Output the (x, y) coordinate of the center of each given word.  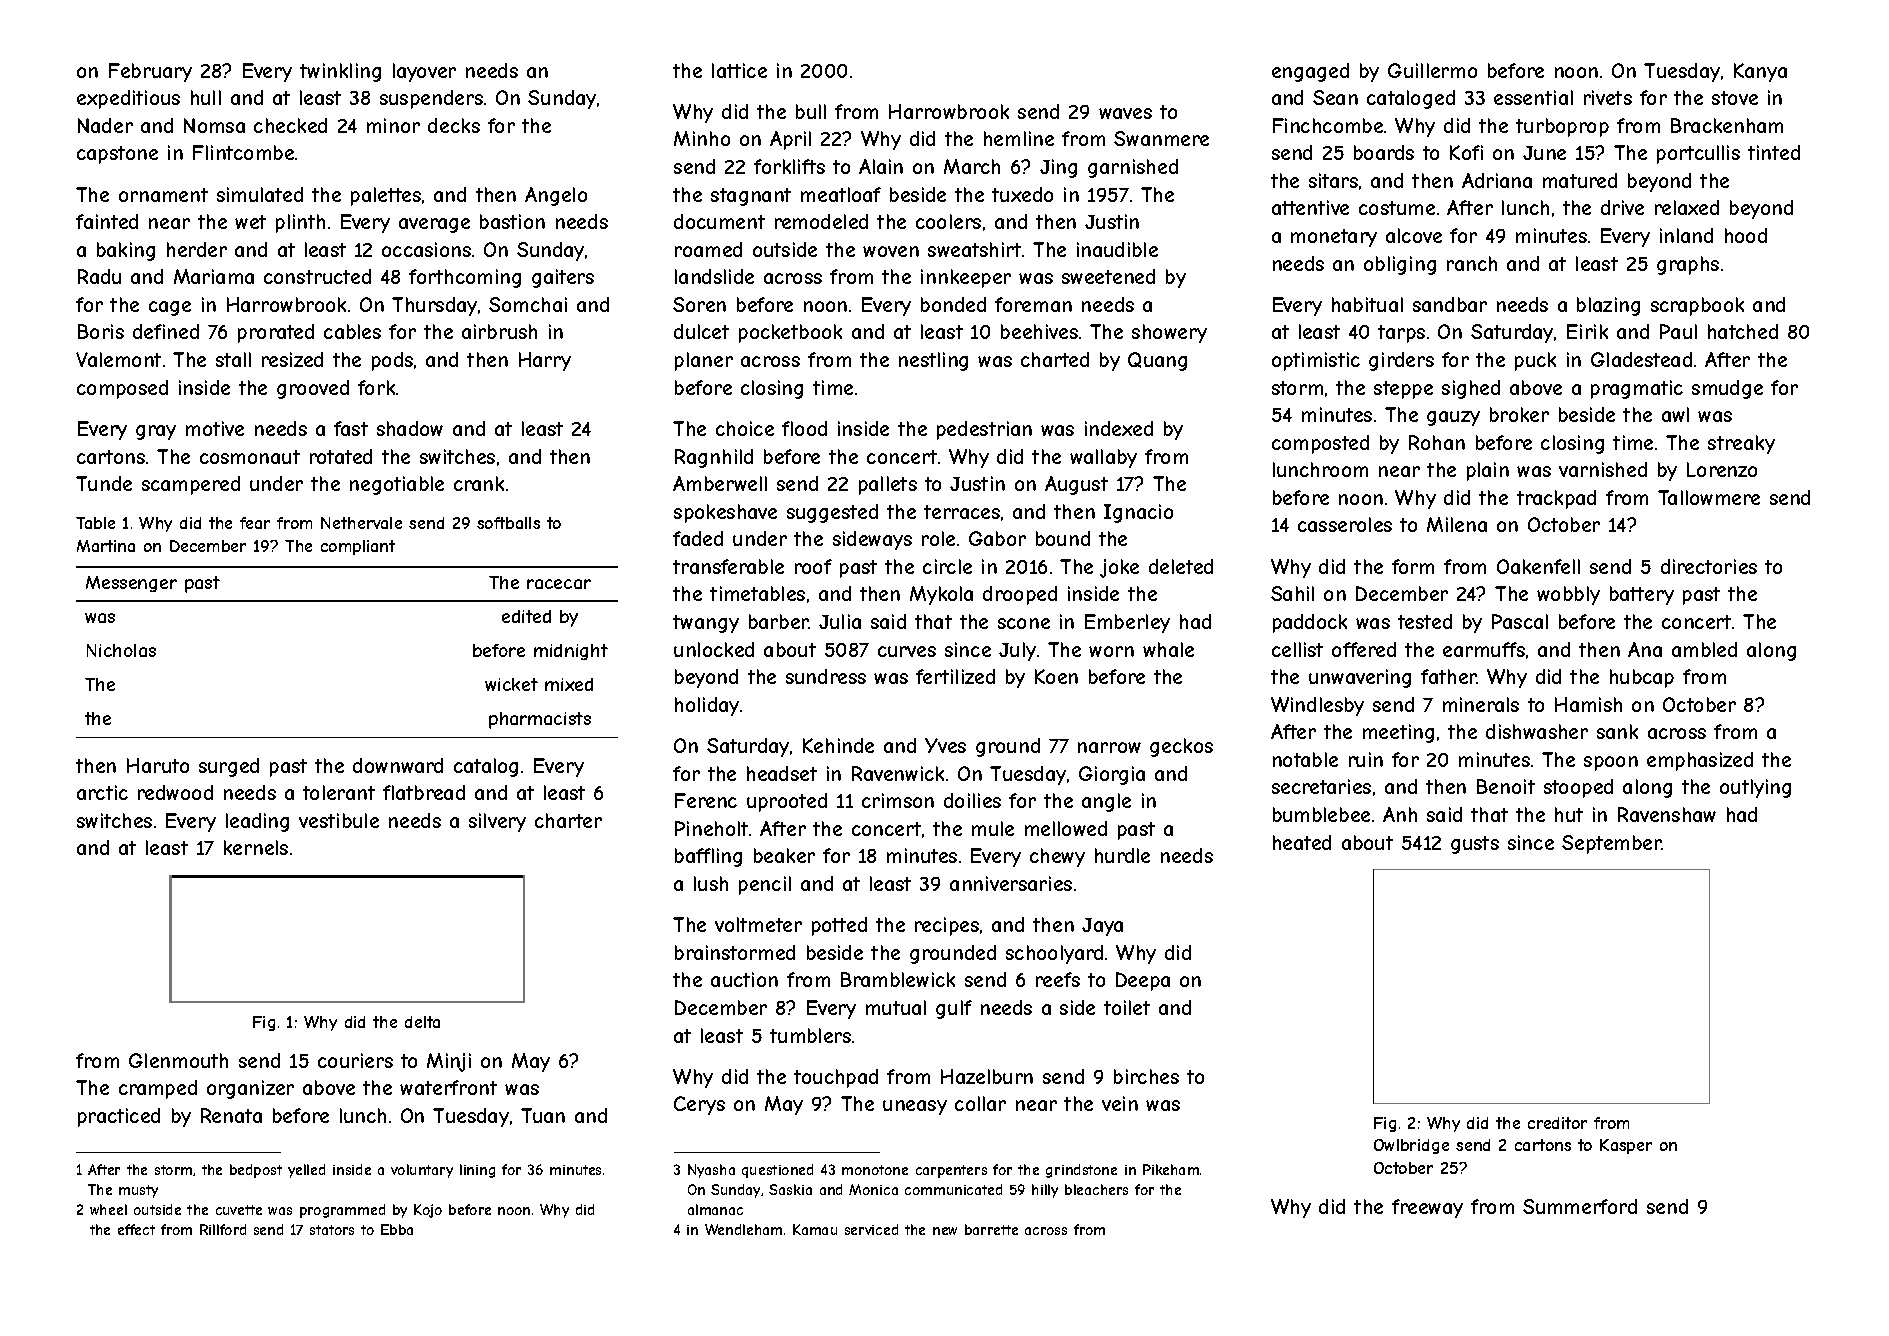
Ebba (397, 1229)
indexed (1119, 428)
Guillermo (1432, 70)
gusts (1475, 845)
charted (1055, 359)
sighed (1471, 389)
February (150, 72)
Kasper (1626, 1146)
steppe (1403, 390)
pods (392, 361)
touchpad (836, 1078)
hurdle (1122, 855)
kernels (256, 847)
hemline (1019, 138)
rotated (341, 456)
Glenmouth (178, 1060)
